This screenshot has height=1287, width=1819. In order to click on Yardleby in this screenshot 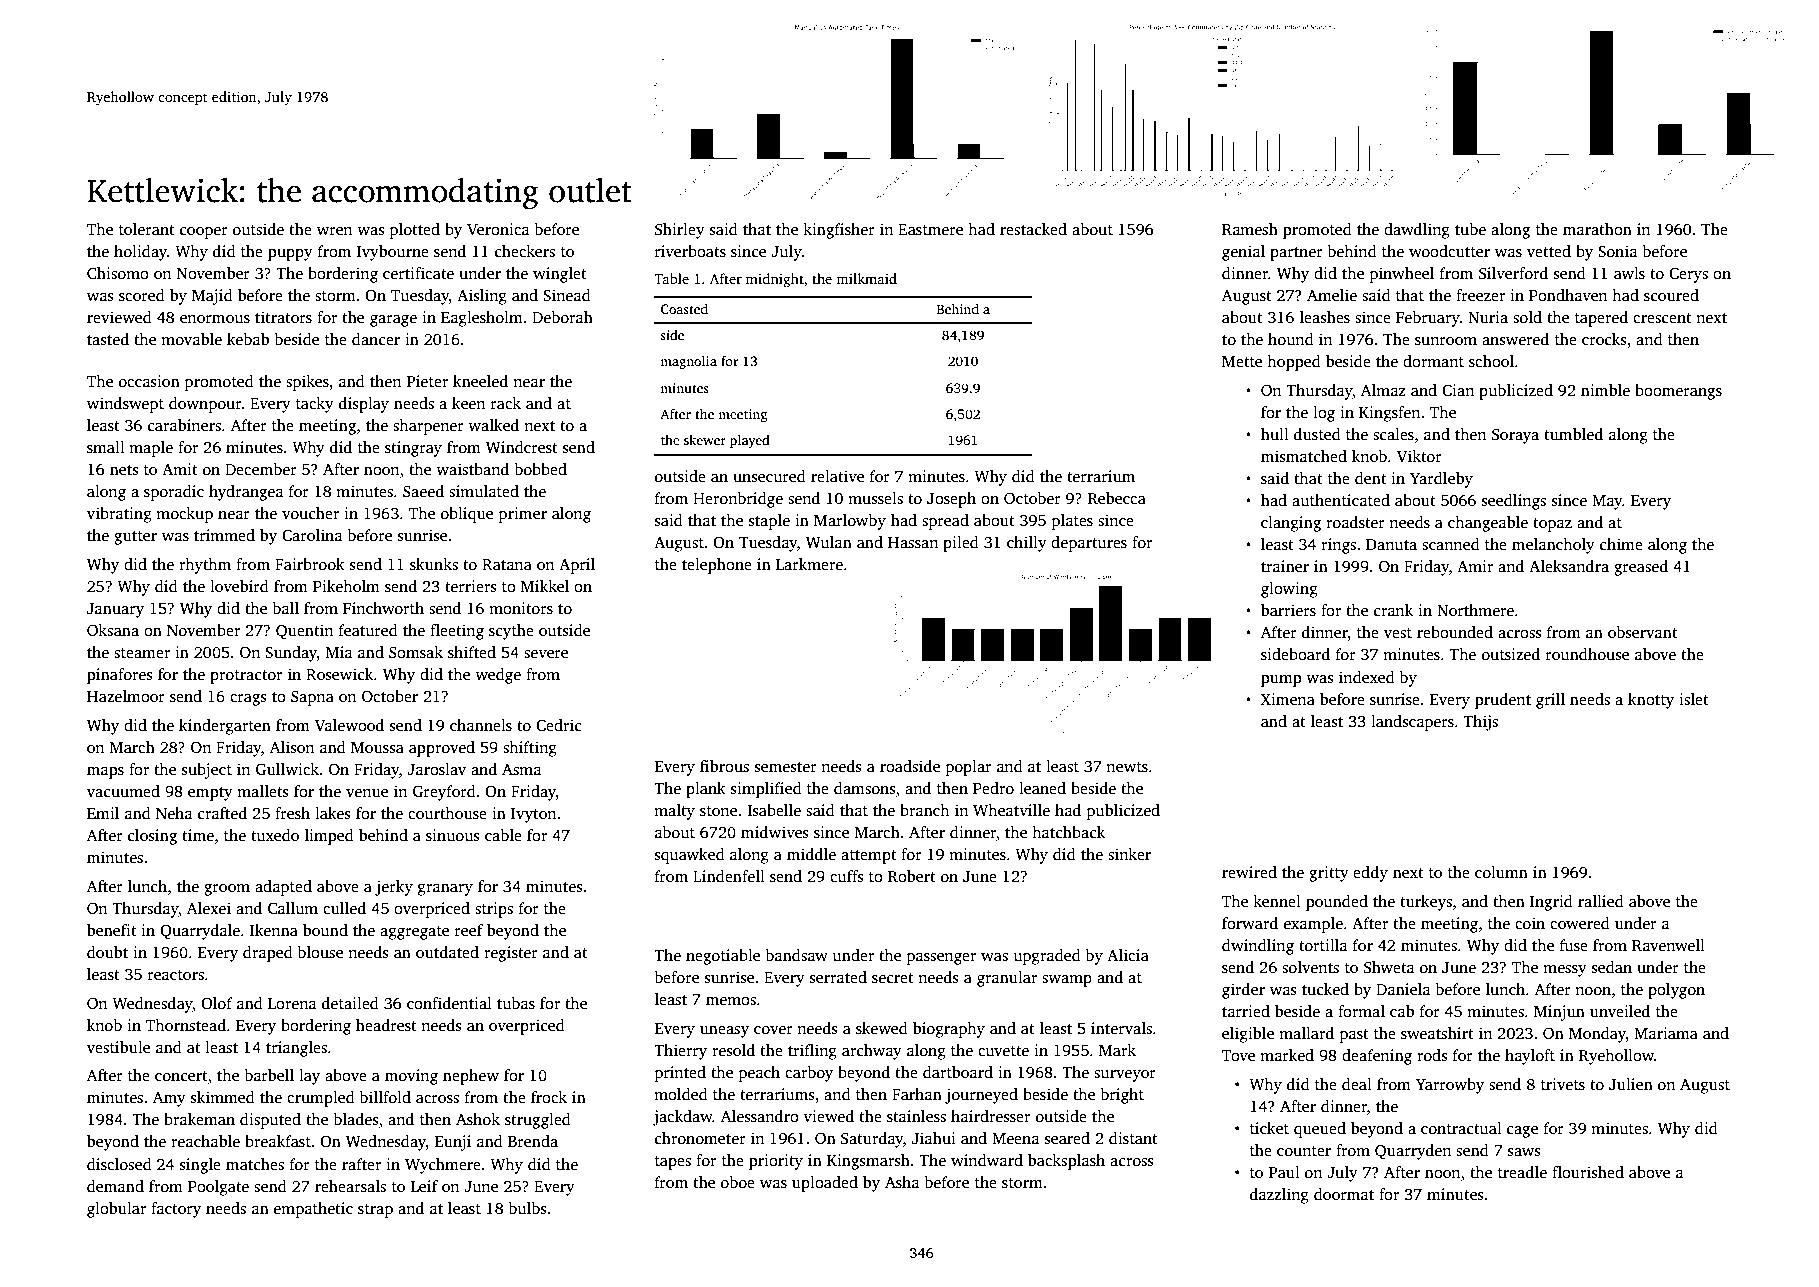, I will do `click(1441, 480)`.
